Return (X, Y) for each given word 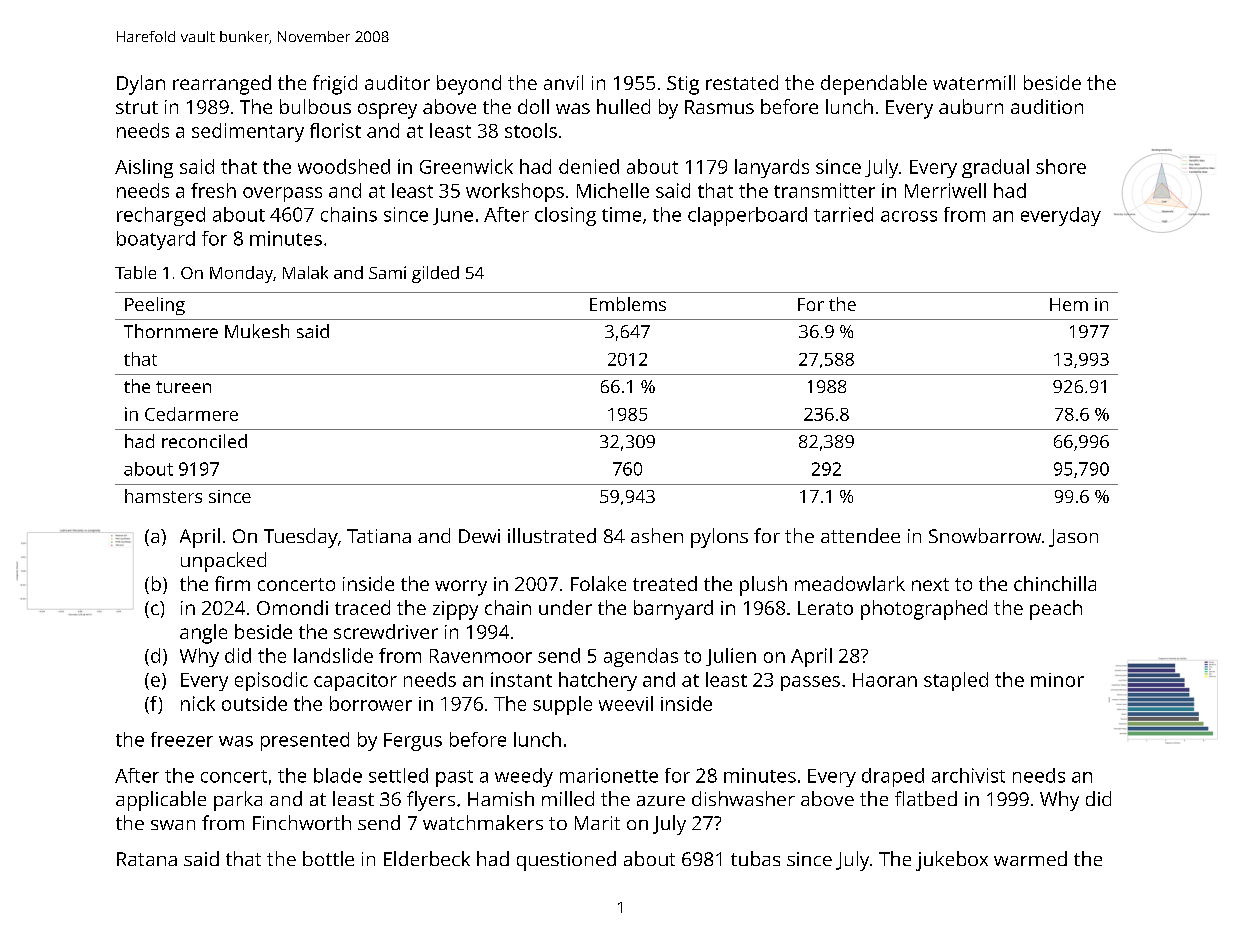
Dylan (141, 85)
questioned (566, 861)
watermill (974, 82)
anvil (563, 82)
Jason (1073, 538)
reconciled (204, 441)
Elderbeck (427, 858)
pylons (719, 538)
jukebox (952, 861)
